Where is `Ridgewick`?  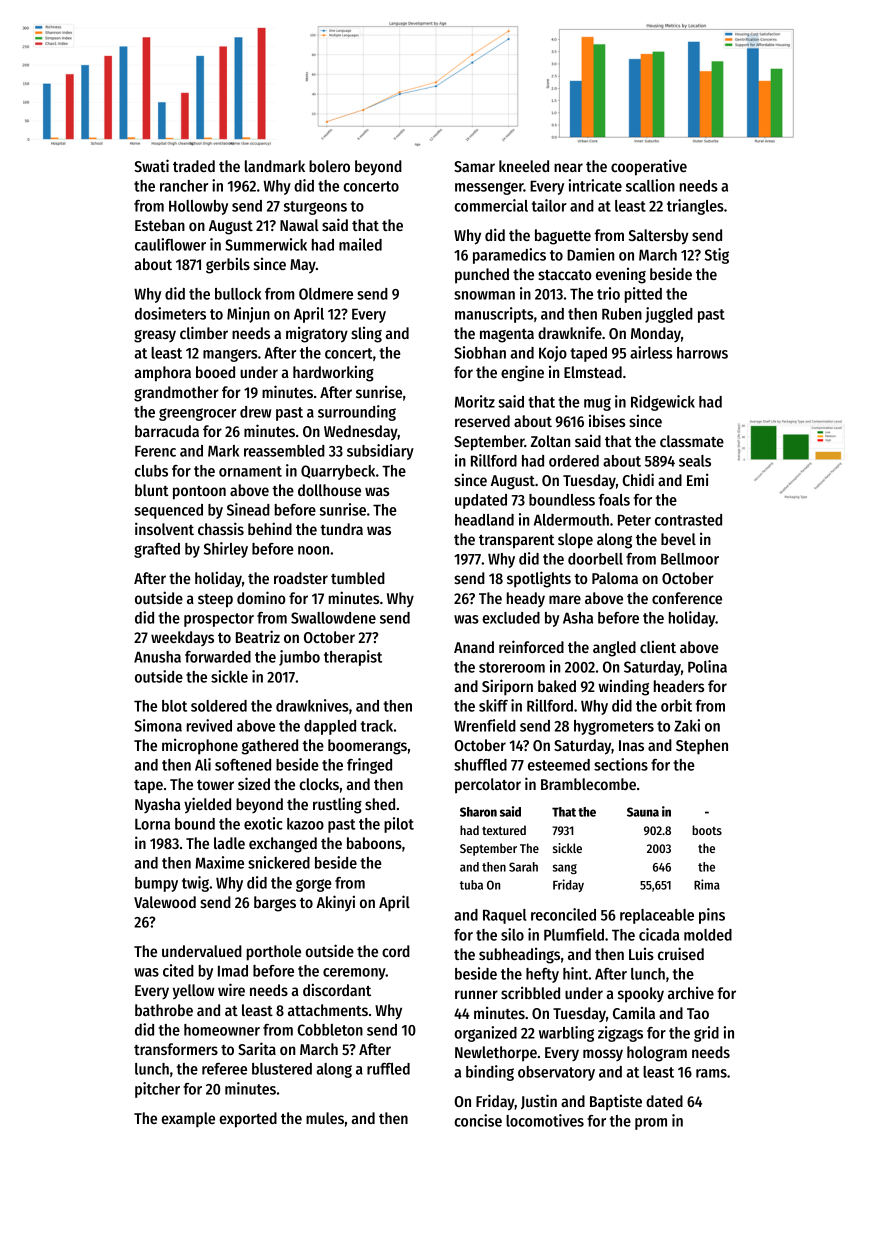
Ridgewick is located at coordinates (663, 403).
